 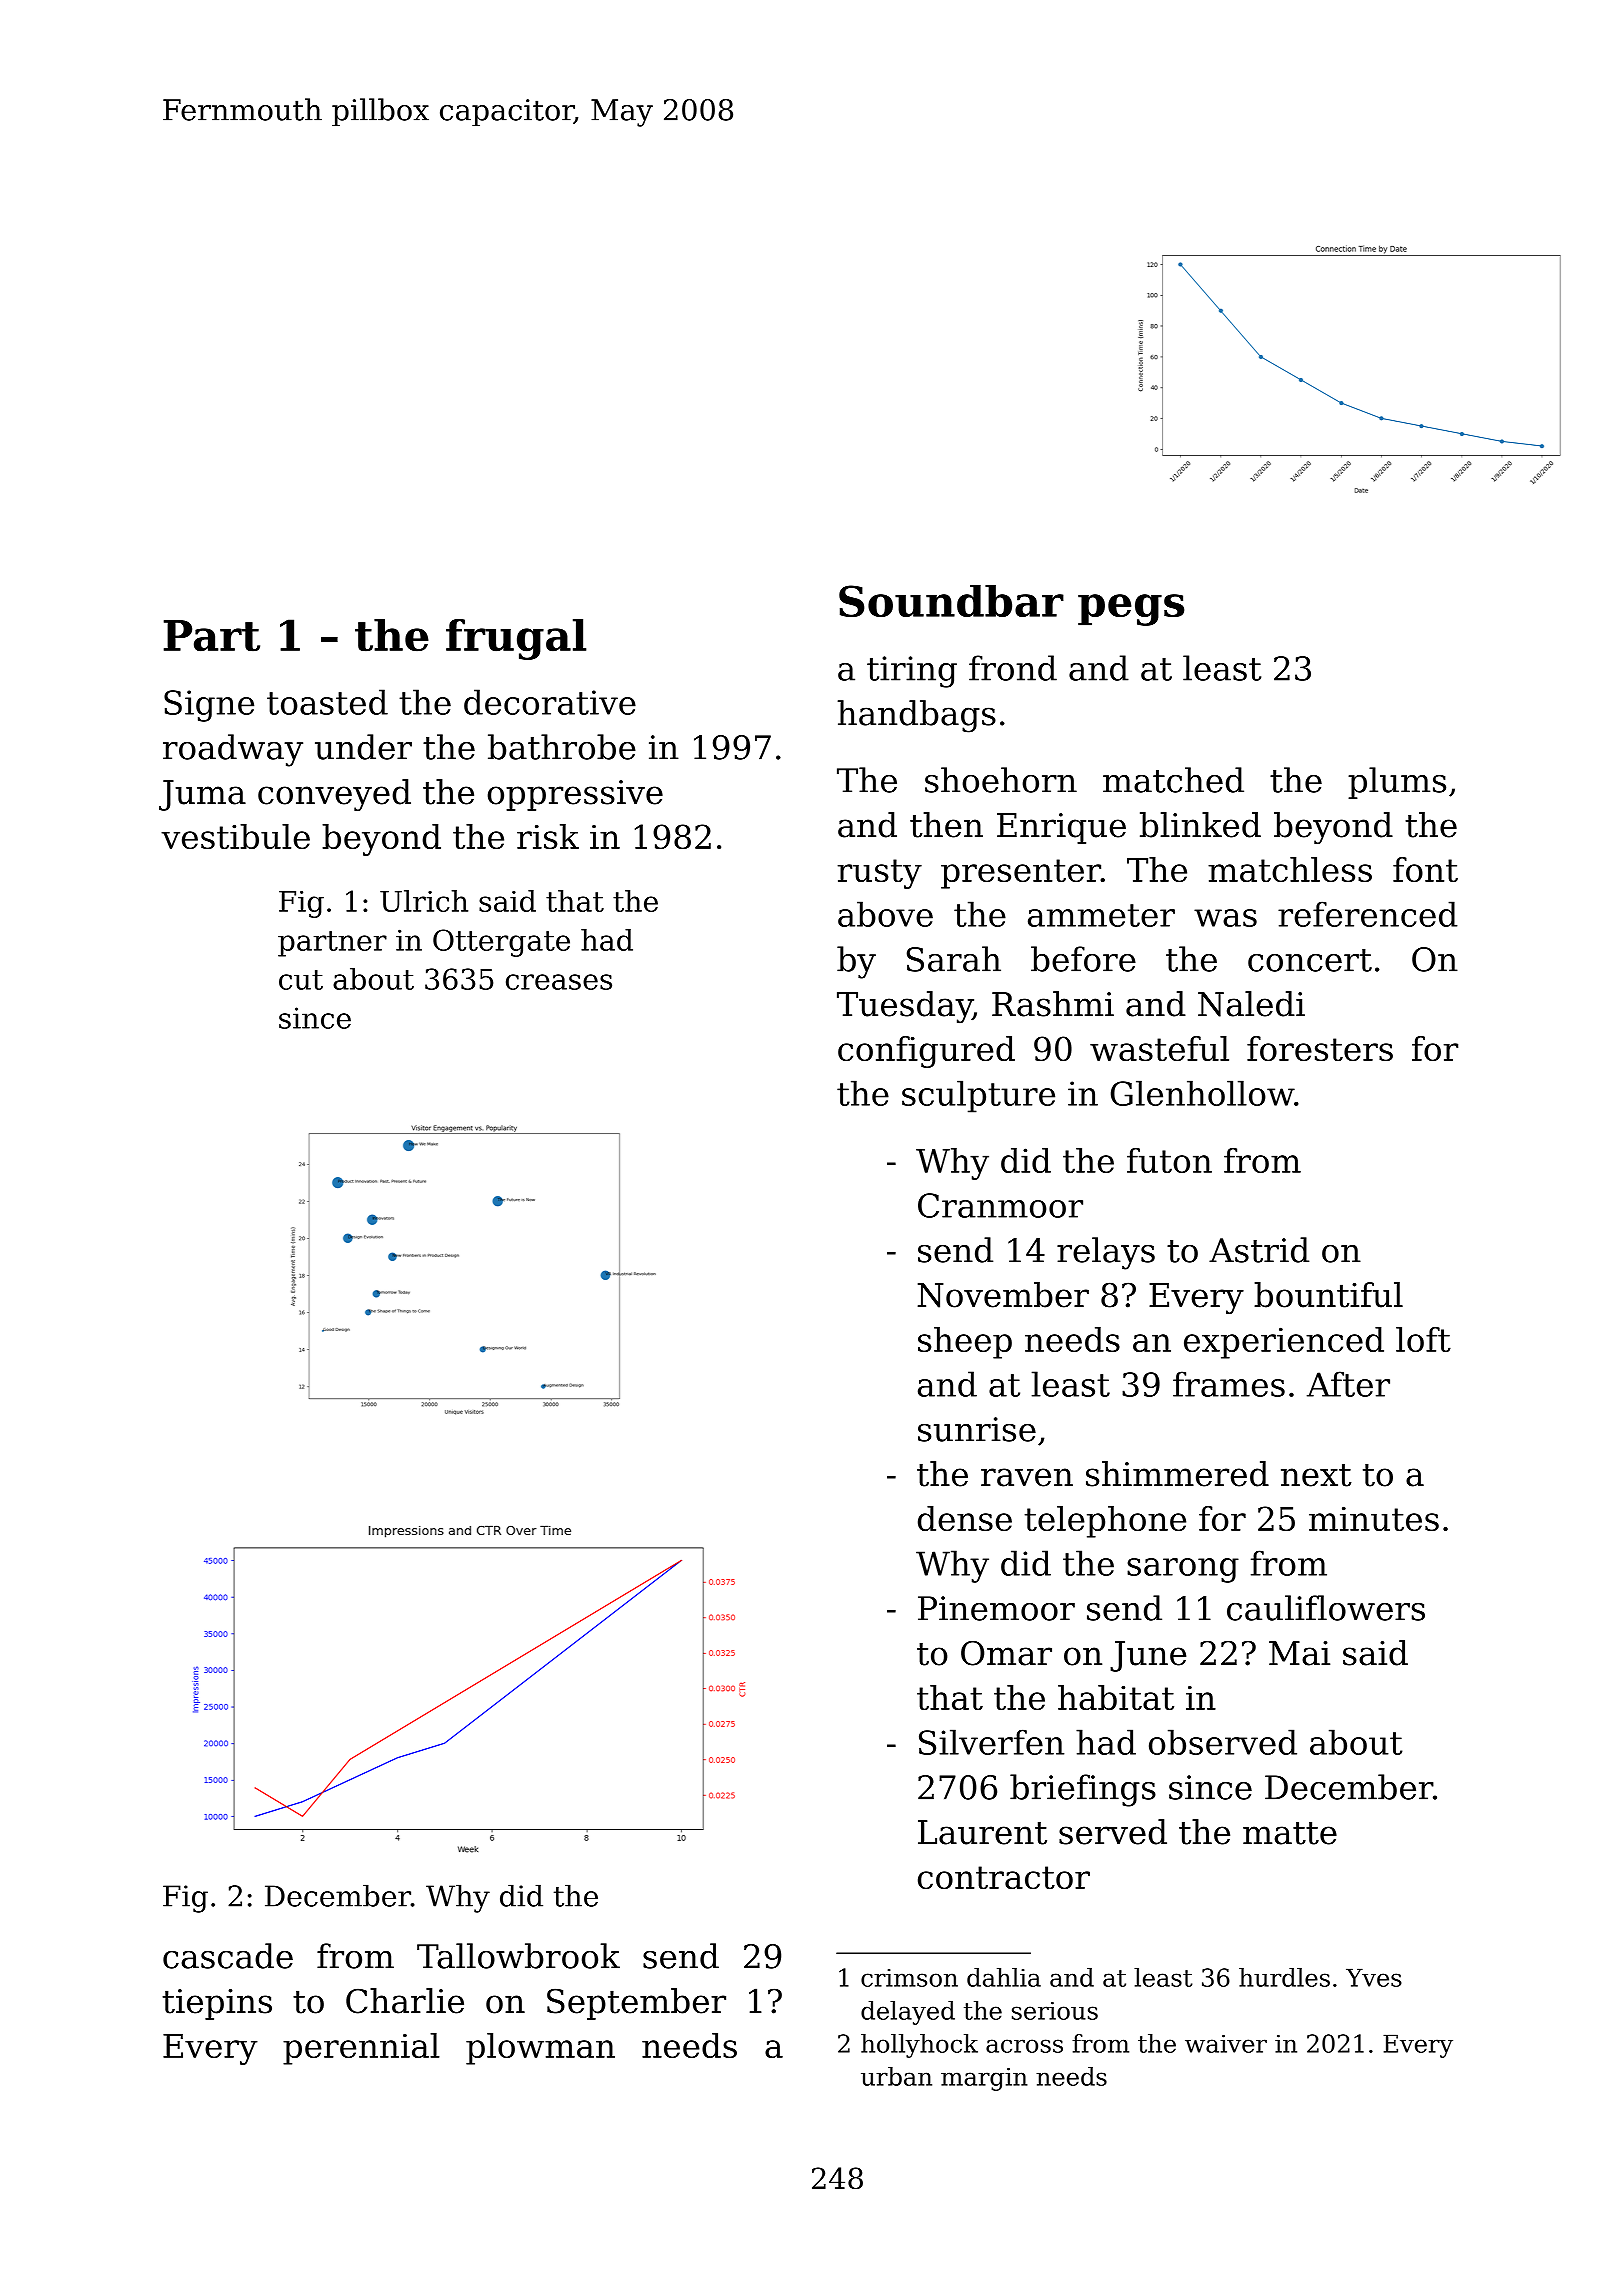 What do you see at coordinates (1226, 2044) in the screenshot?
I see `waiver` at bounding box center [1226, 2044].
